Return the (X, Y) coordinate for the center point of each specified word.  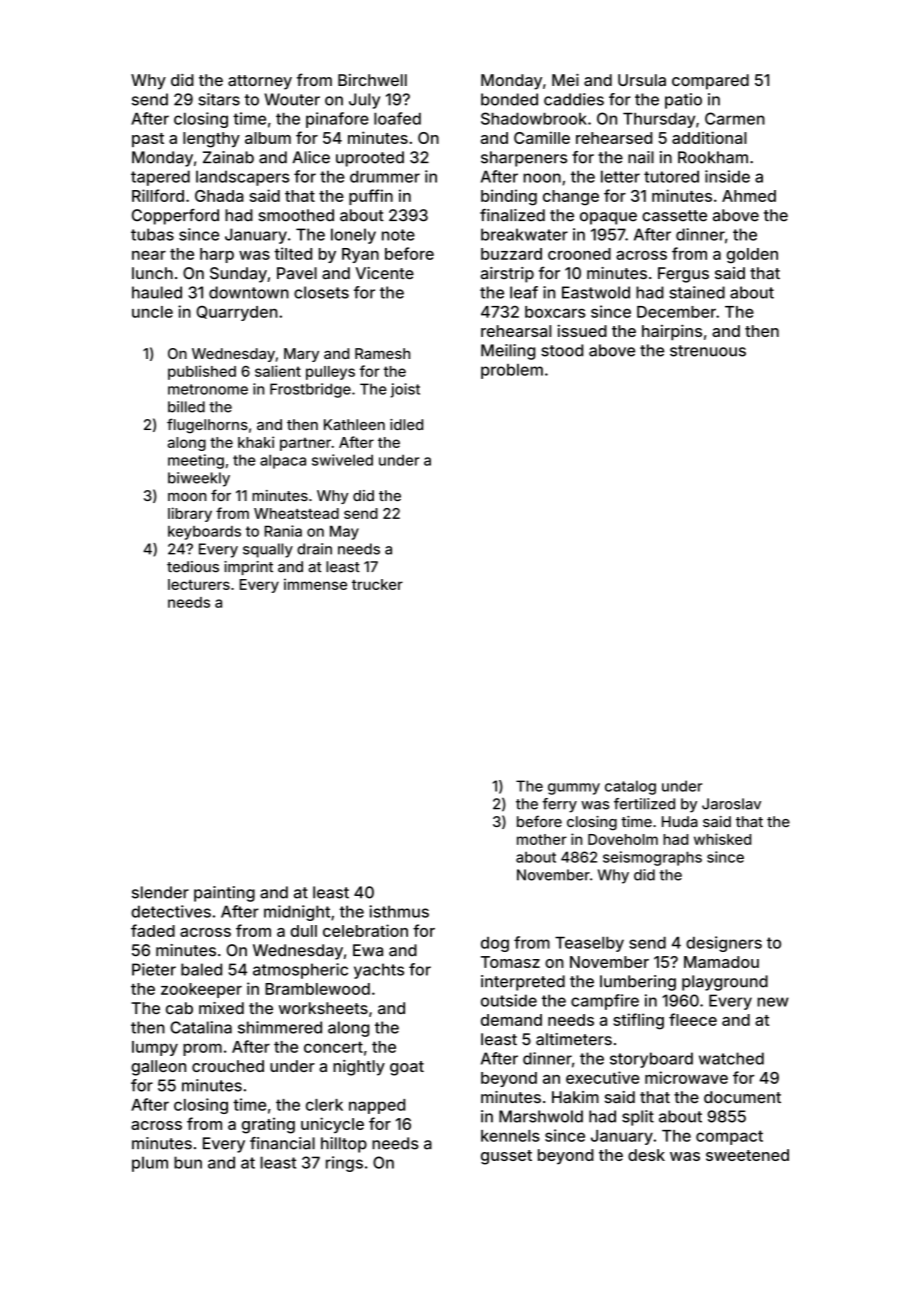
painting (224, 894)
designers (724, 944)
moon (187, 497)
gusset (506, 1157)
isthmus (399, 911)
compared (710, 82)
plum (150, 1164)
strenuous (708, 351)
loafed (397, 118)
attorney (260, 82)
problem (512, 371)
